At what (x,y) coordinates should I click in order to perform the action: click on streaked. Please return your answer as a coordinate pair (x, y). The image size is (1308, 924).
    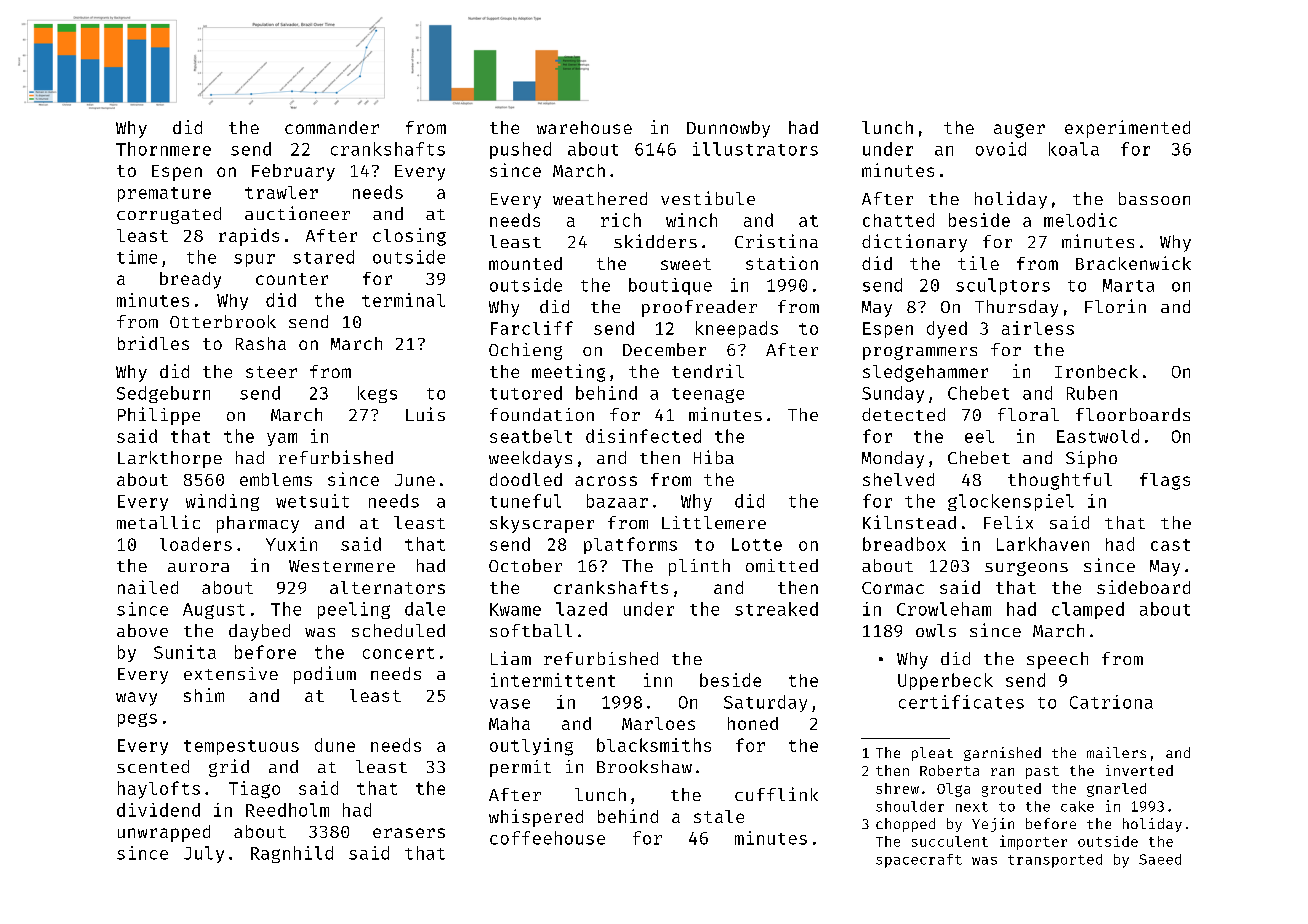
    Looking at the image, I should click on (776, 609).
